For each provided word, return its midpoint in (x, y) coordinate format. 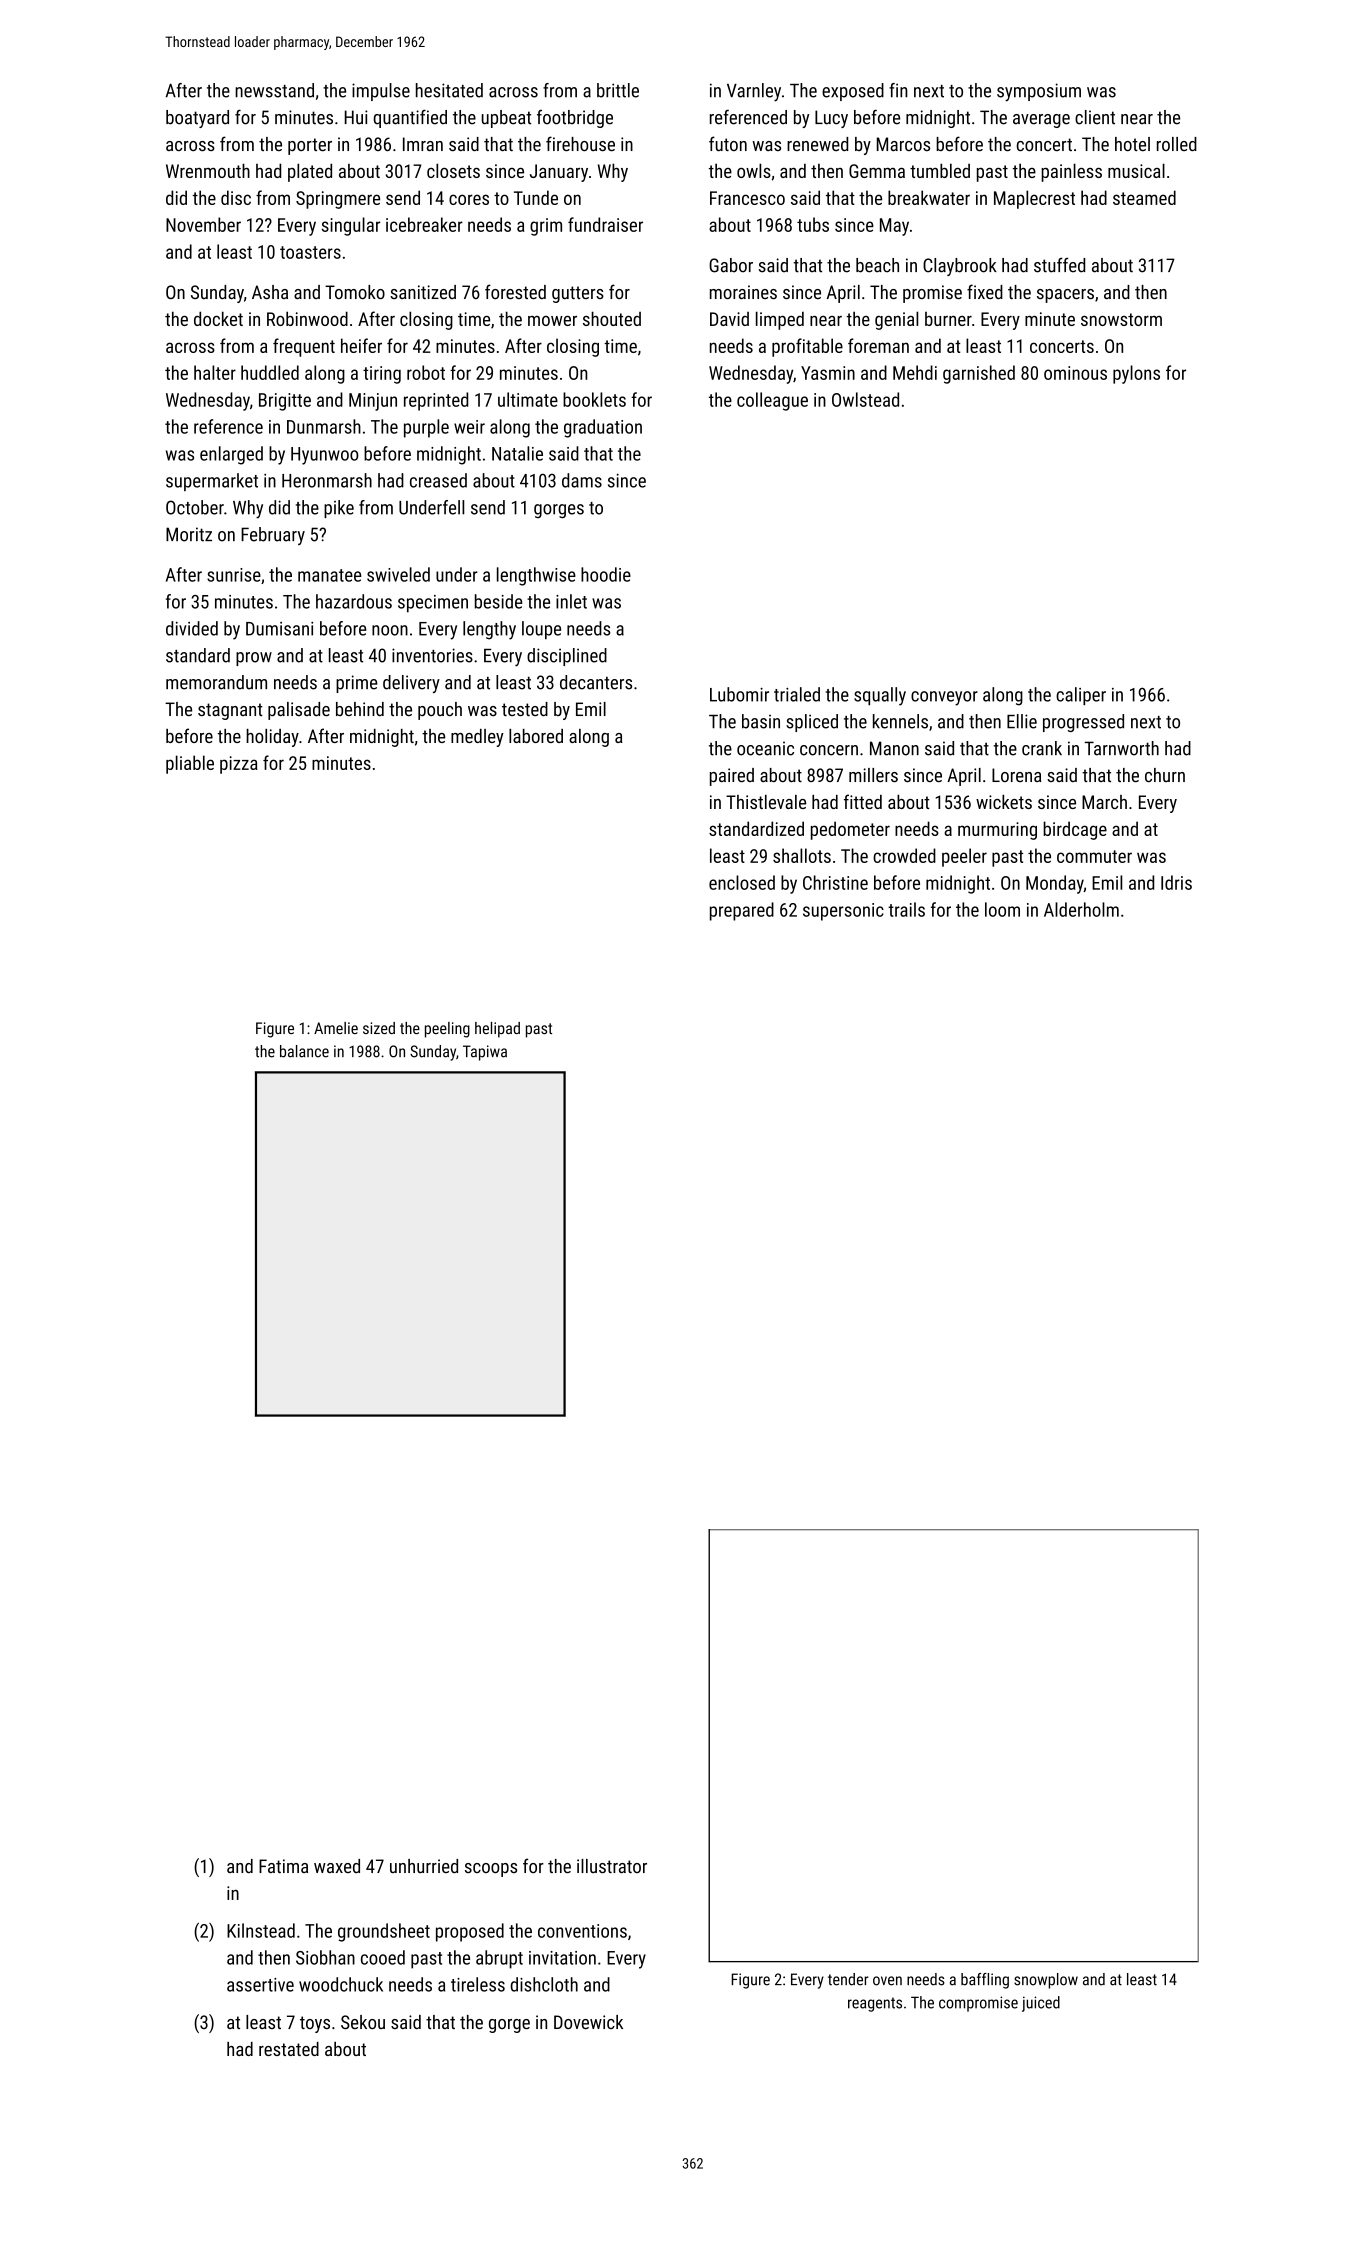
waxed (337, 1866)
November (203, 224)
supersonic (843, 912)
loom (1002, 909)
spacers (1065, 296)
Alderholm (1081, 909)
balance (304, 1051)
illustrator (612, 1866)
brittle (618, 90)
